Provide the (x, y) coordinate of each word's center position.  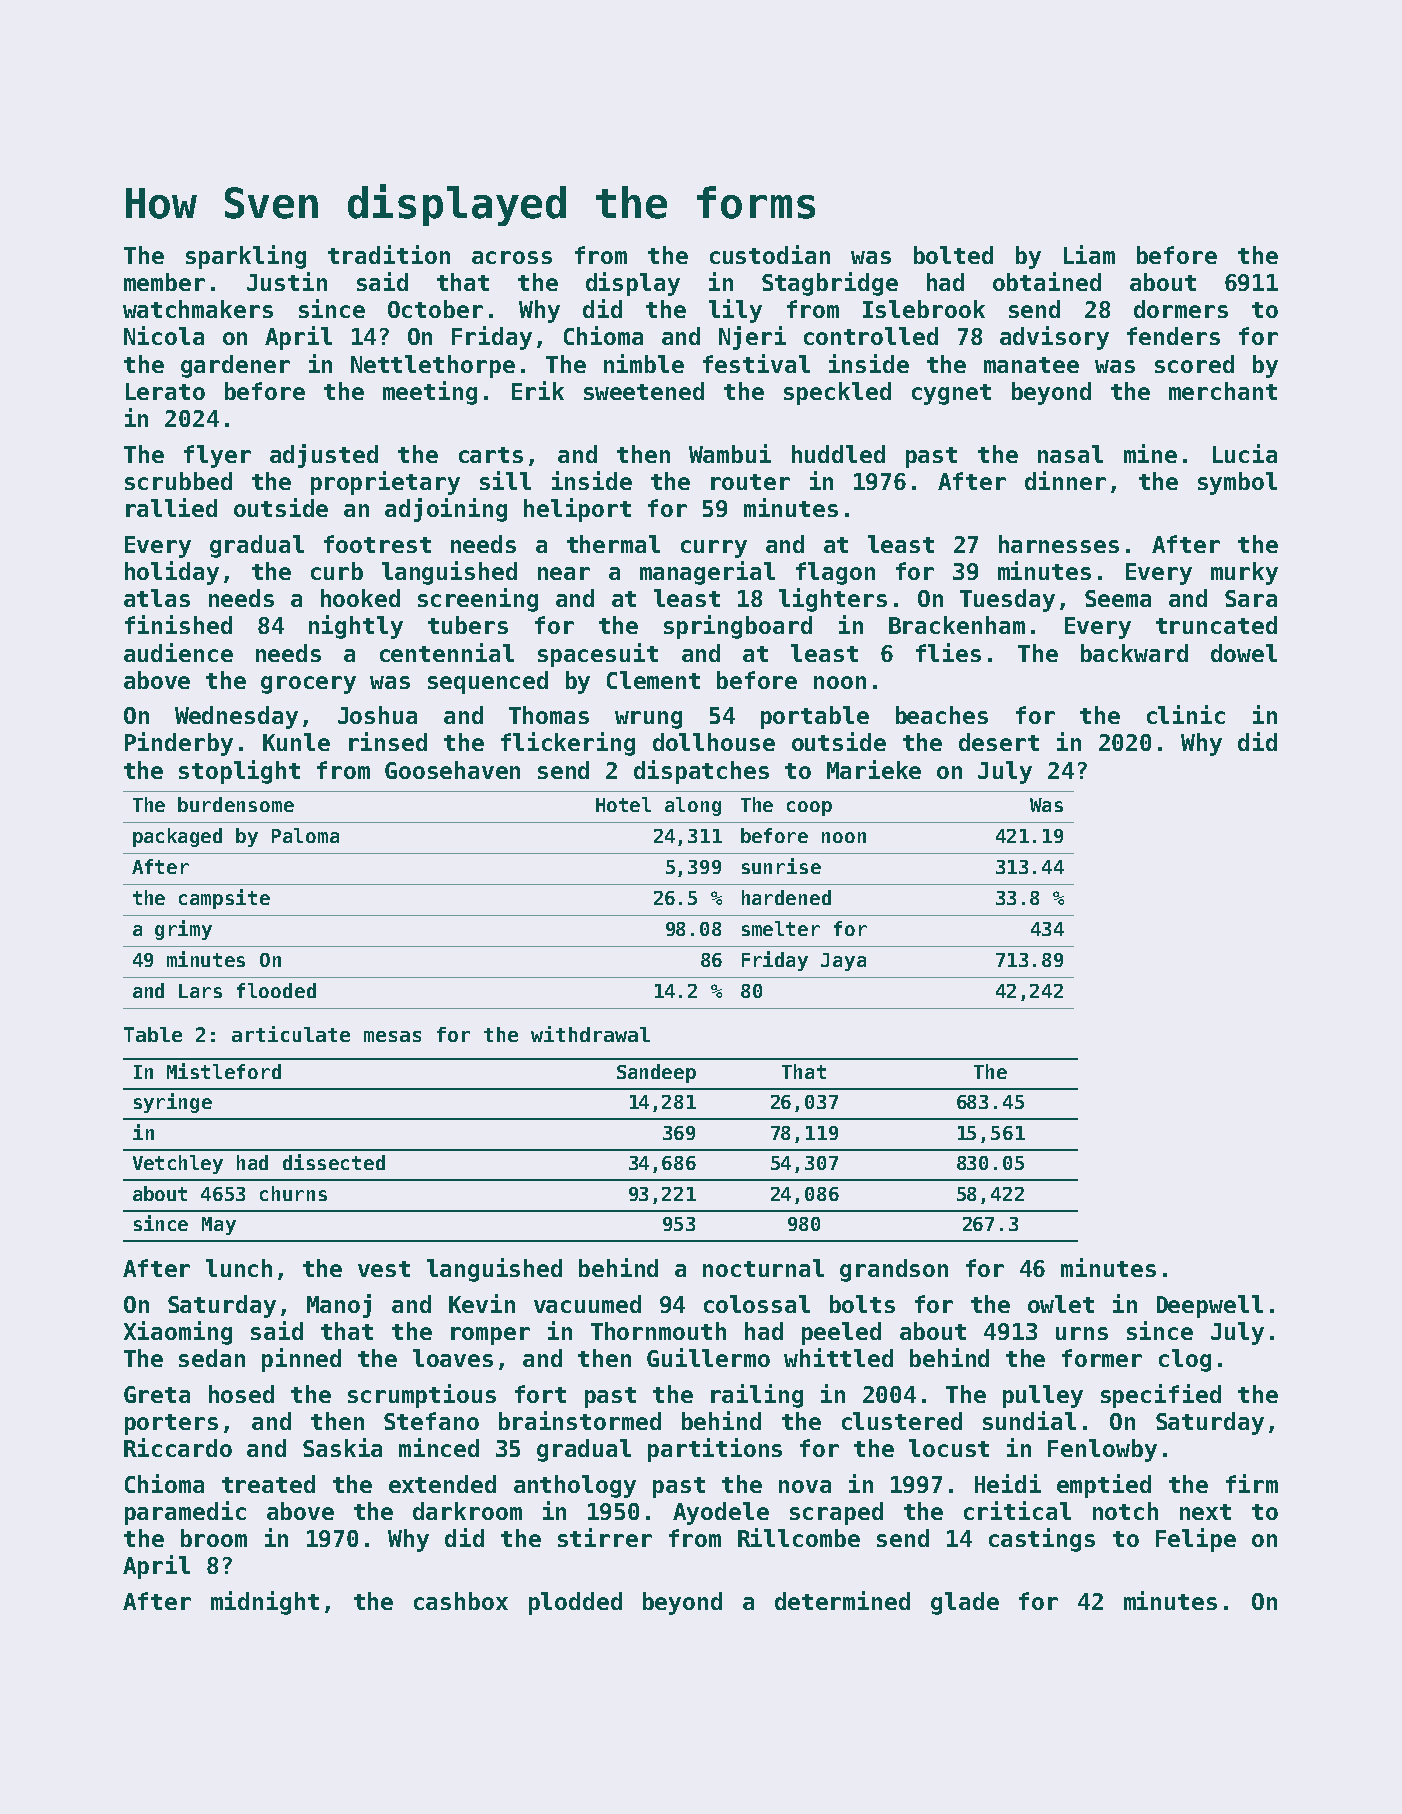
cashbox (461, 1601)
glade (965, 1603)
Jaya (843, 962)
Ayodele (721, 1513)
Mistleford (224, 1071)
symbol (1237, 483)
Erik (538, 390)
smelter (781, 928)
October (435, 309)
